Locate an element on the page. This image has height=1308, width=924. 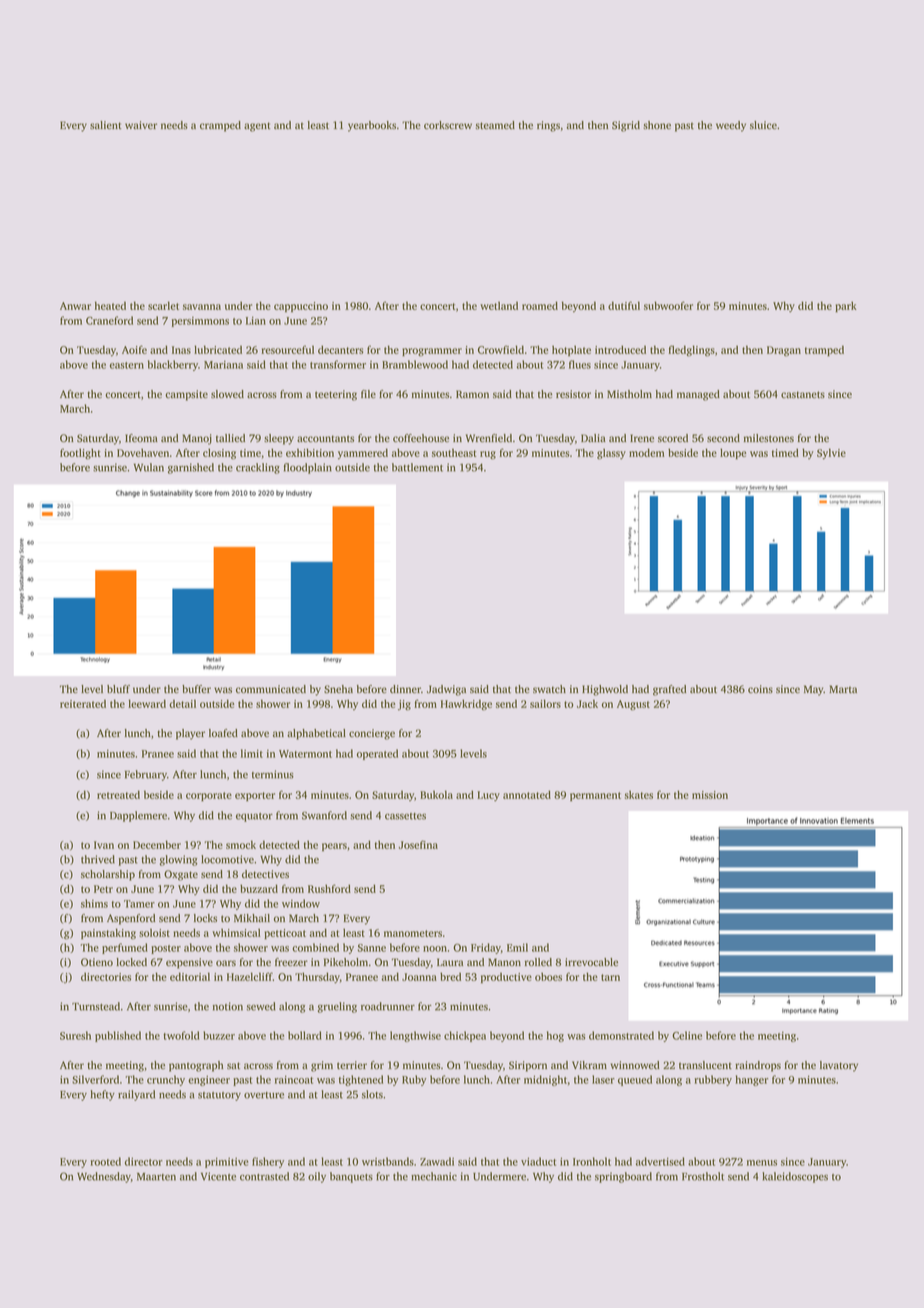
Suresh is located at coordinates (75, 1035).
